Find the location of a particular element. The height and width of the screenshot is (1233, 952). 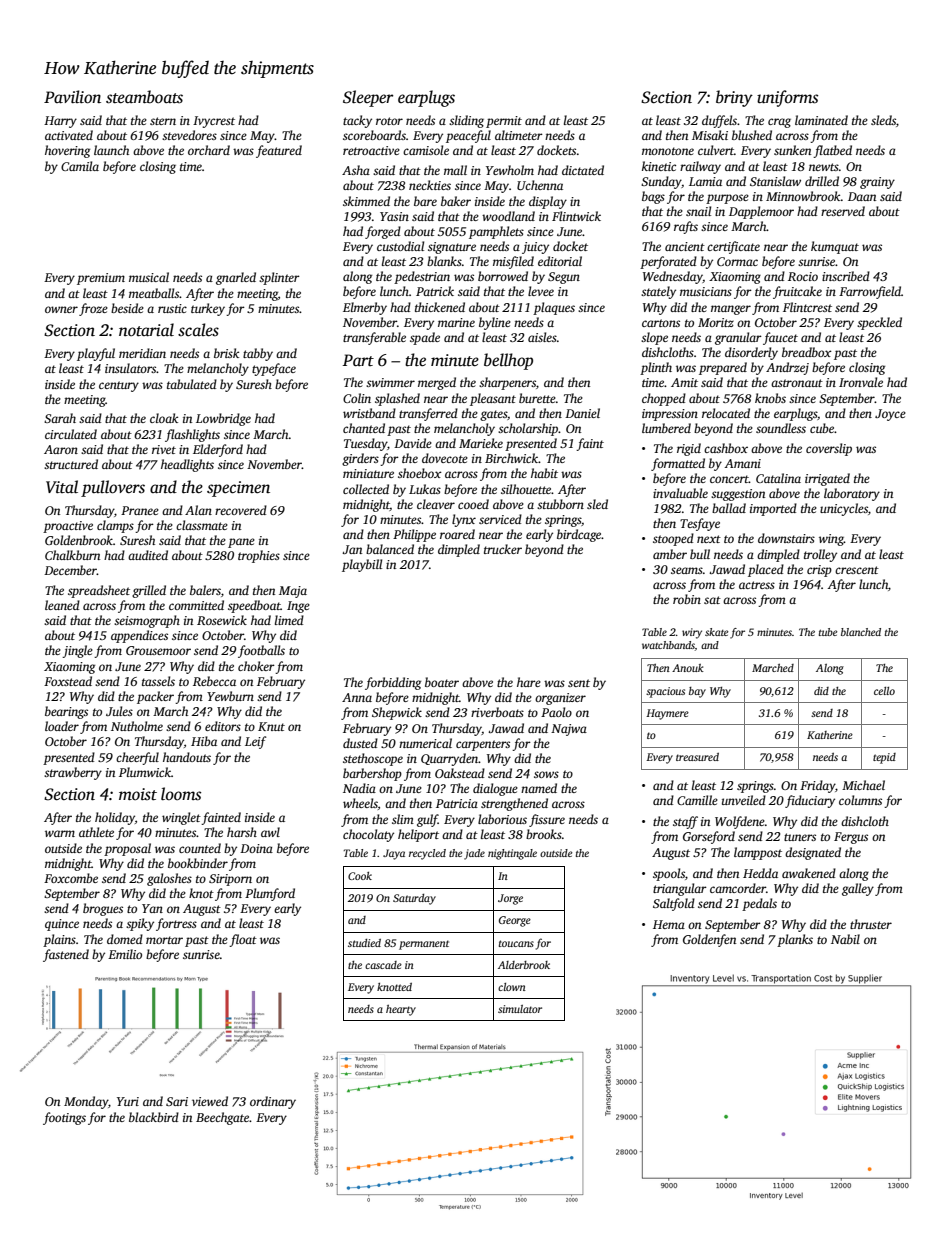

custodial is located at coordinates (400, 246).
